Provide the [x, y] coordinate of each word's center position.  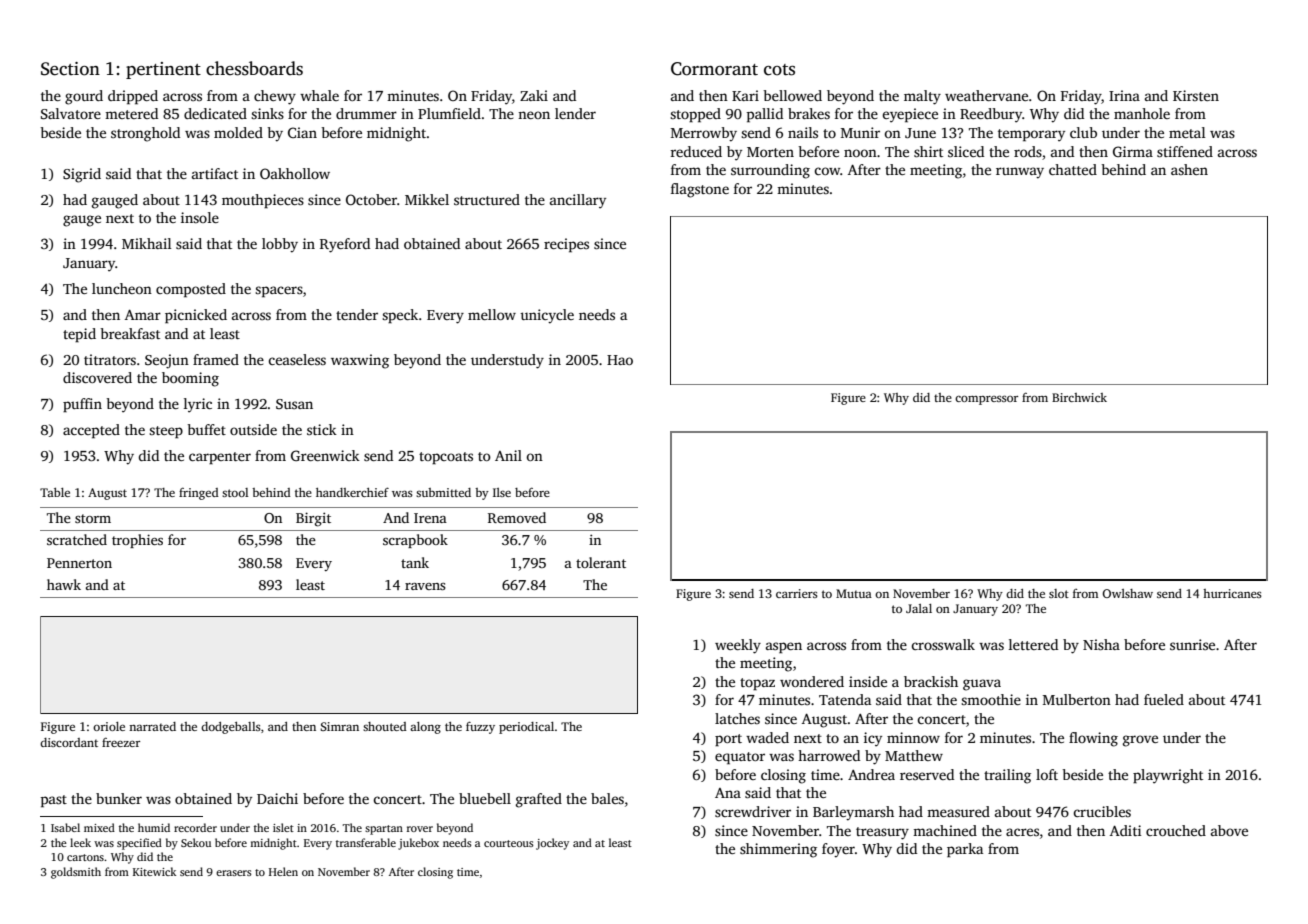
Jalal [919, 608]
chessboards [254, 68]
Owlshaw [1127, 593]
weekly [738, 646]
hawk [64, 584]
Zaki [534, 95]
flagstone [700, 190]
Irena [430, 518]
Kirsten [1196, 95]
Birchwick [1079, 397]
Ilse [502, 492]
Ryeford [345, 245]
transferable [366, 842]
